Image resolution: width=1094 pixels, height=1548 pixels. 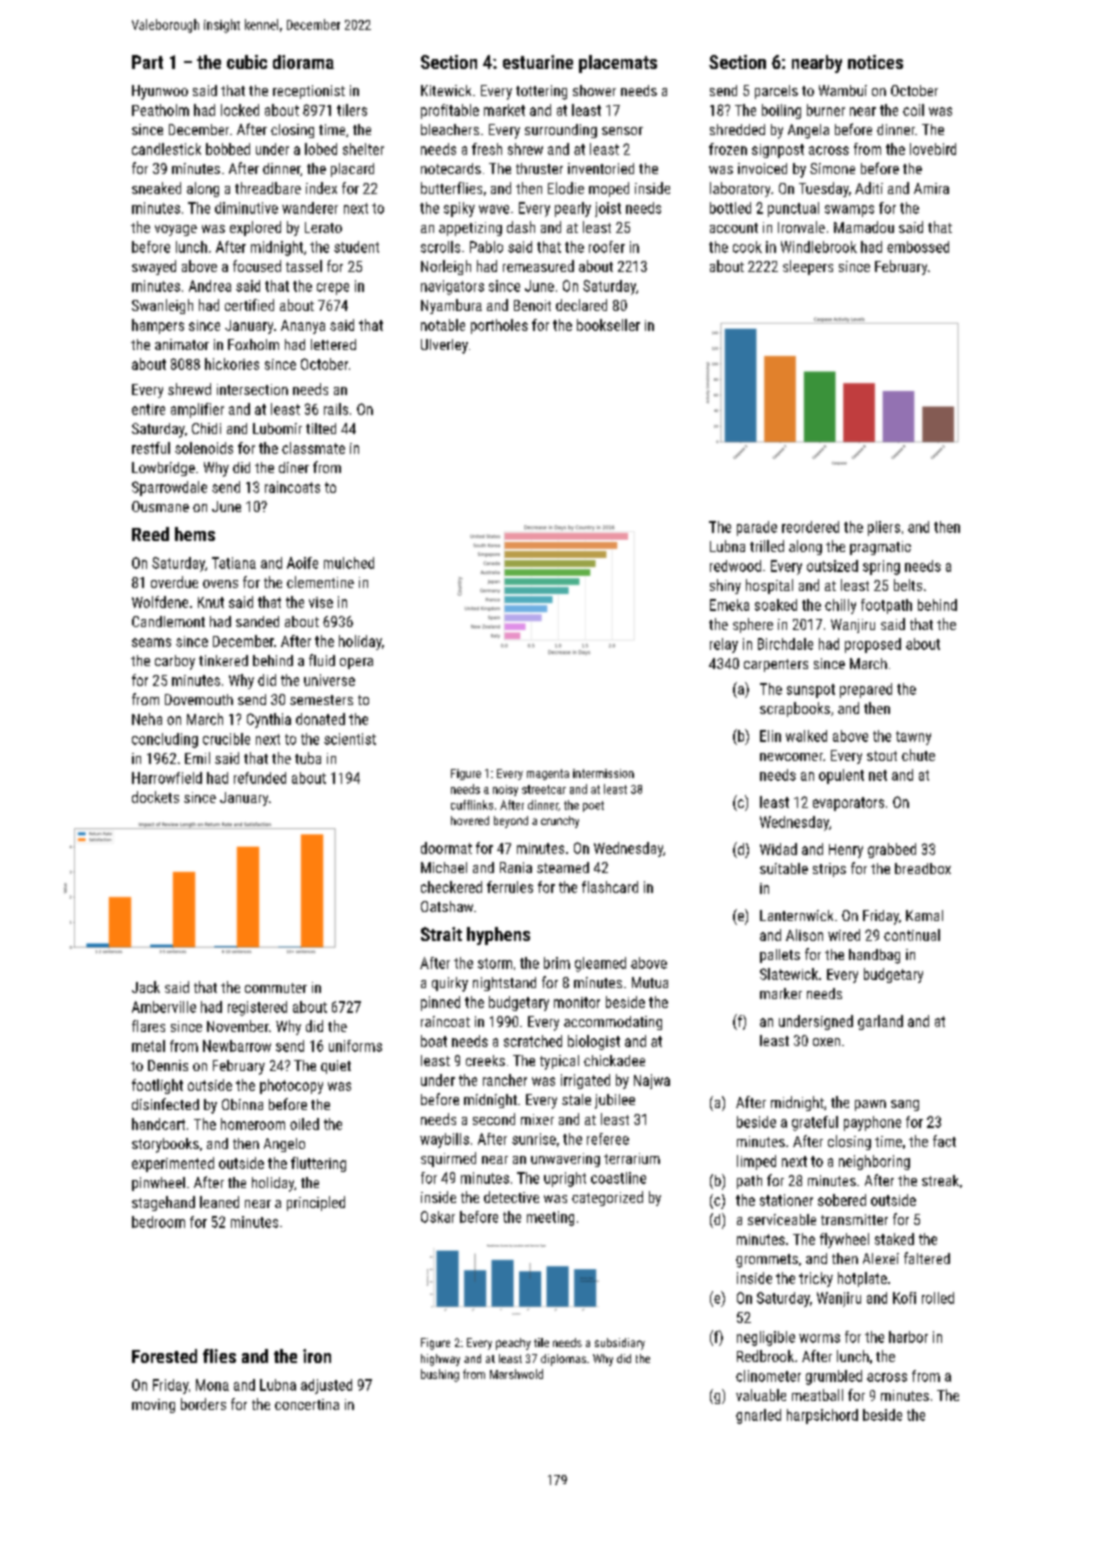 What do you see at coordinates (538, 62) in the screenshot?
I see `estuarine` at bounding box center [538, 62].
